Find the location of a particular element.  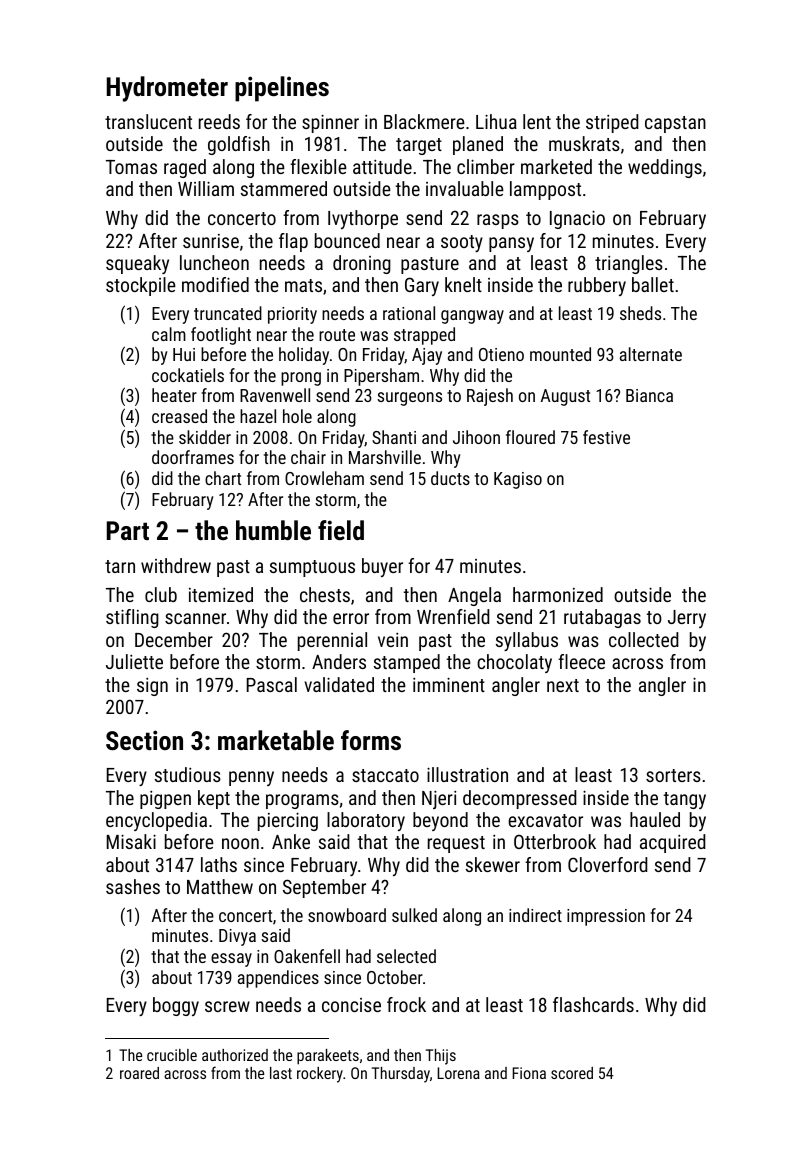

Hydrometer is located at coordinates (167, 89).
